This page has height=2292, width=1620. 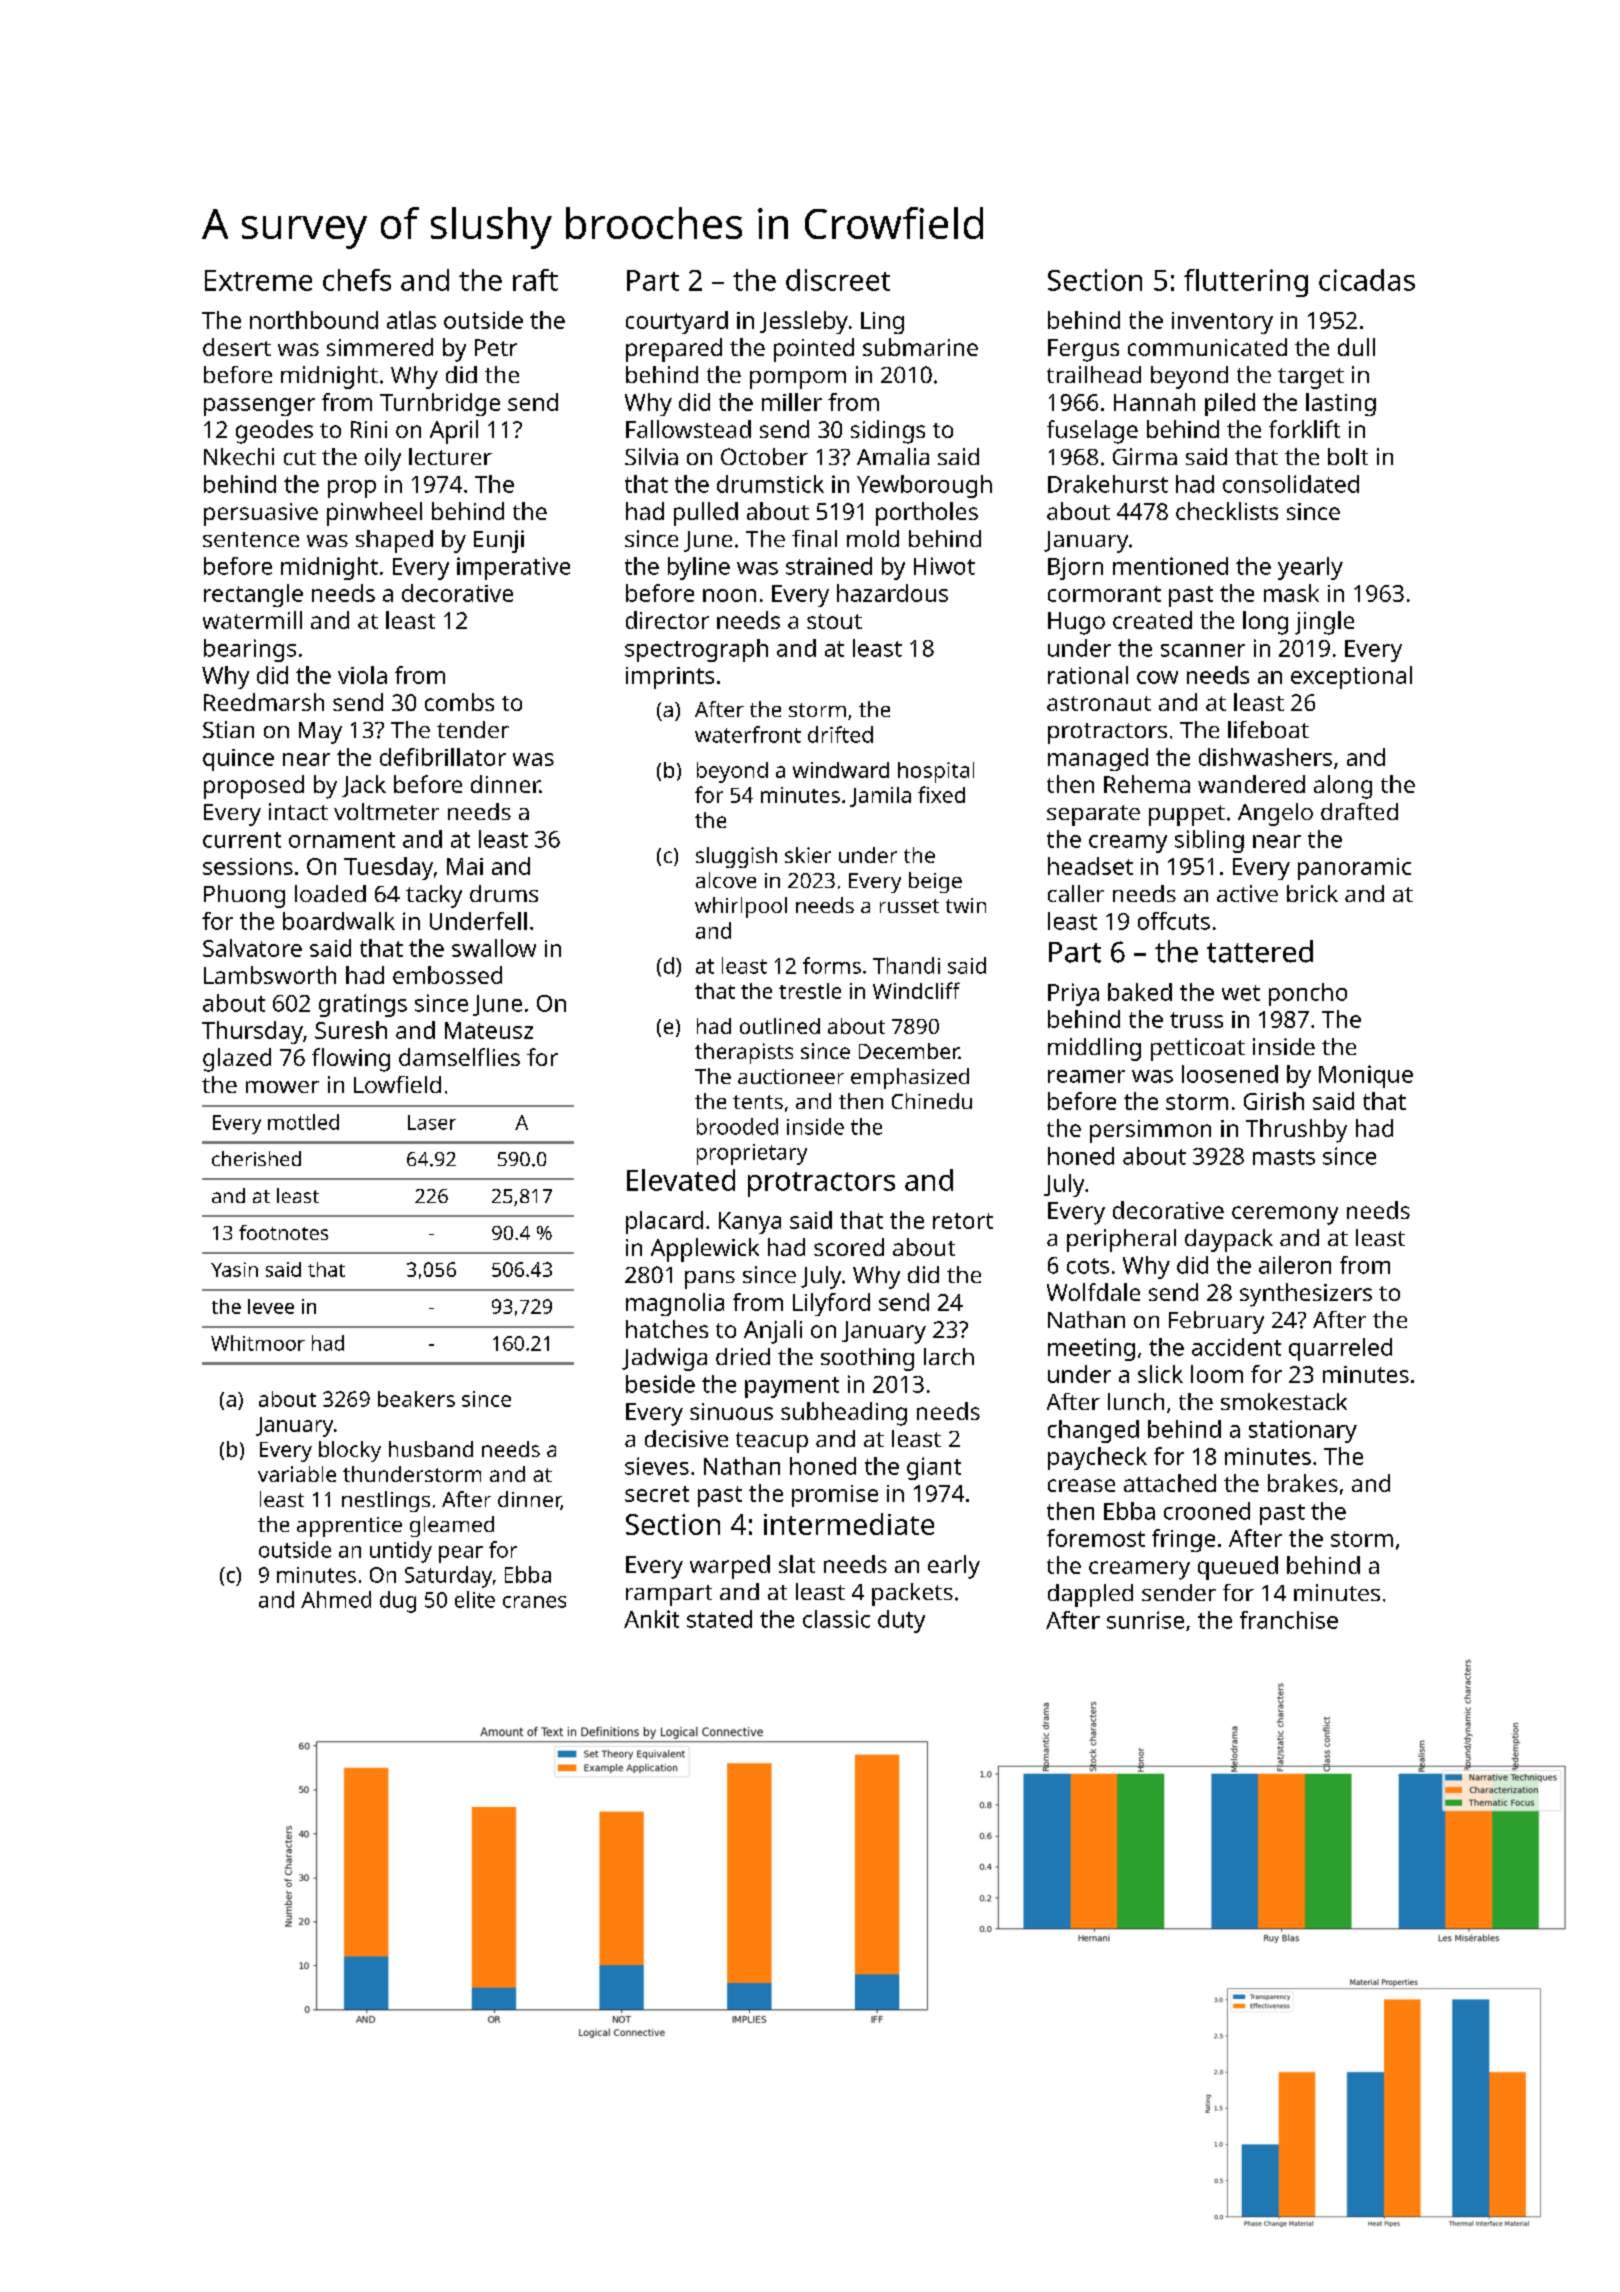 I want to click on Elevated, so click(x=681, y=1180).
